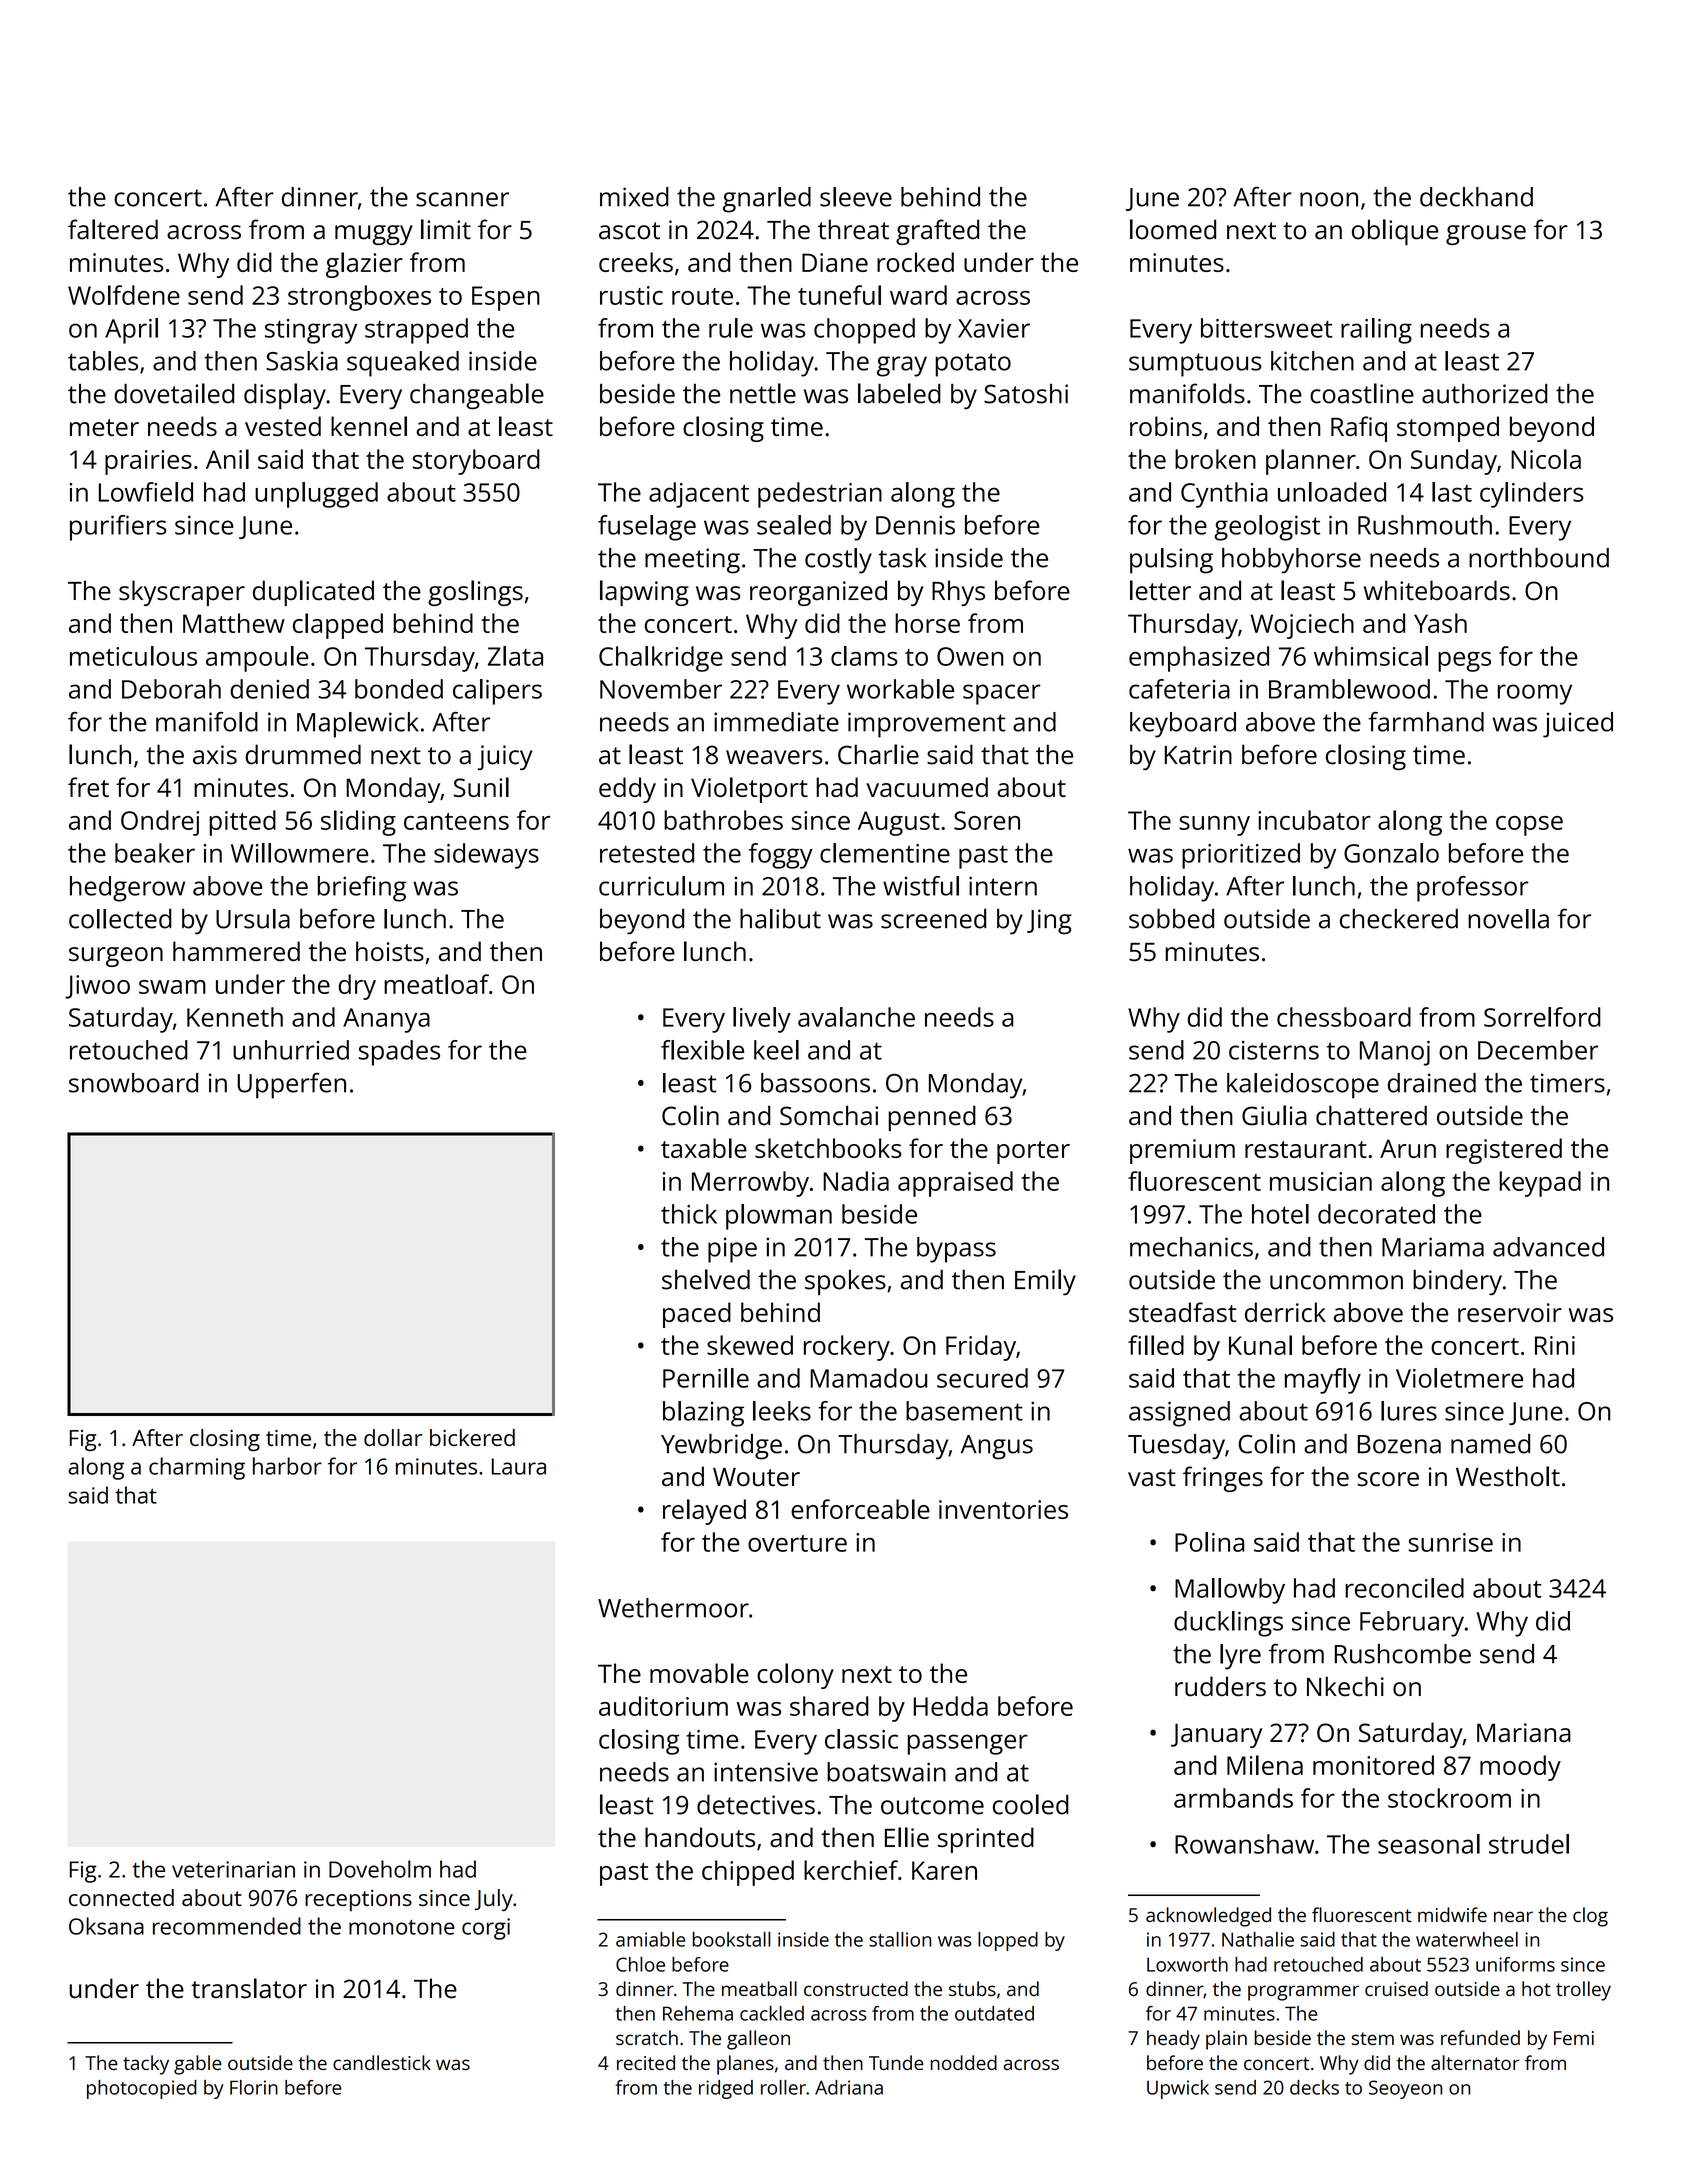 Image resolution: width=1683 pixels, height=2178 pixels. Describe the element at coordinates (254, 2087) in the document. I see `Florin` at that location.
